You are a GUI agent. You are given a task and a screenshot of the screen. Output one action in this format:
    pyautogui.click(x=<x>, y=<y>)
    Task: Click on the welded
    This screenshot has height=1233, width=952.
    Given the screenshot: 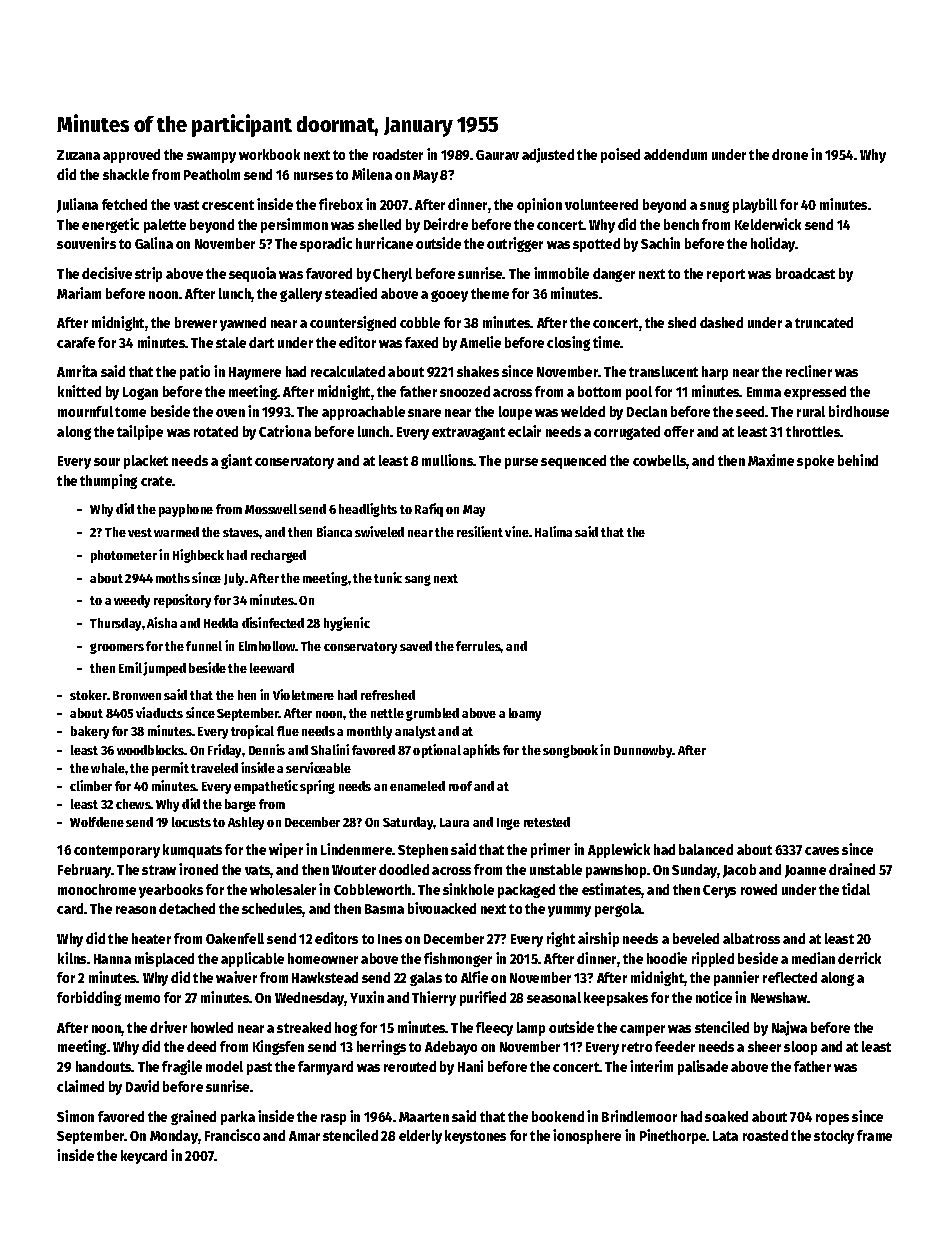 What is the action you would take?
    pyautogui.click(x=583, y=411)
